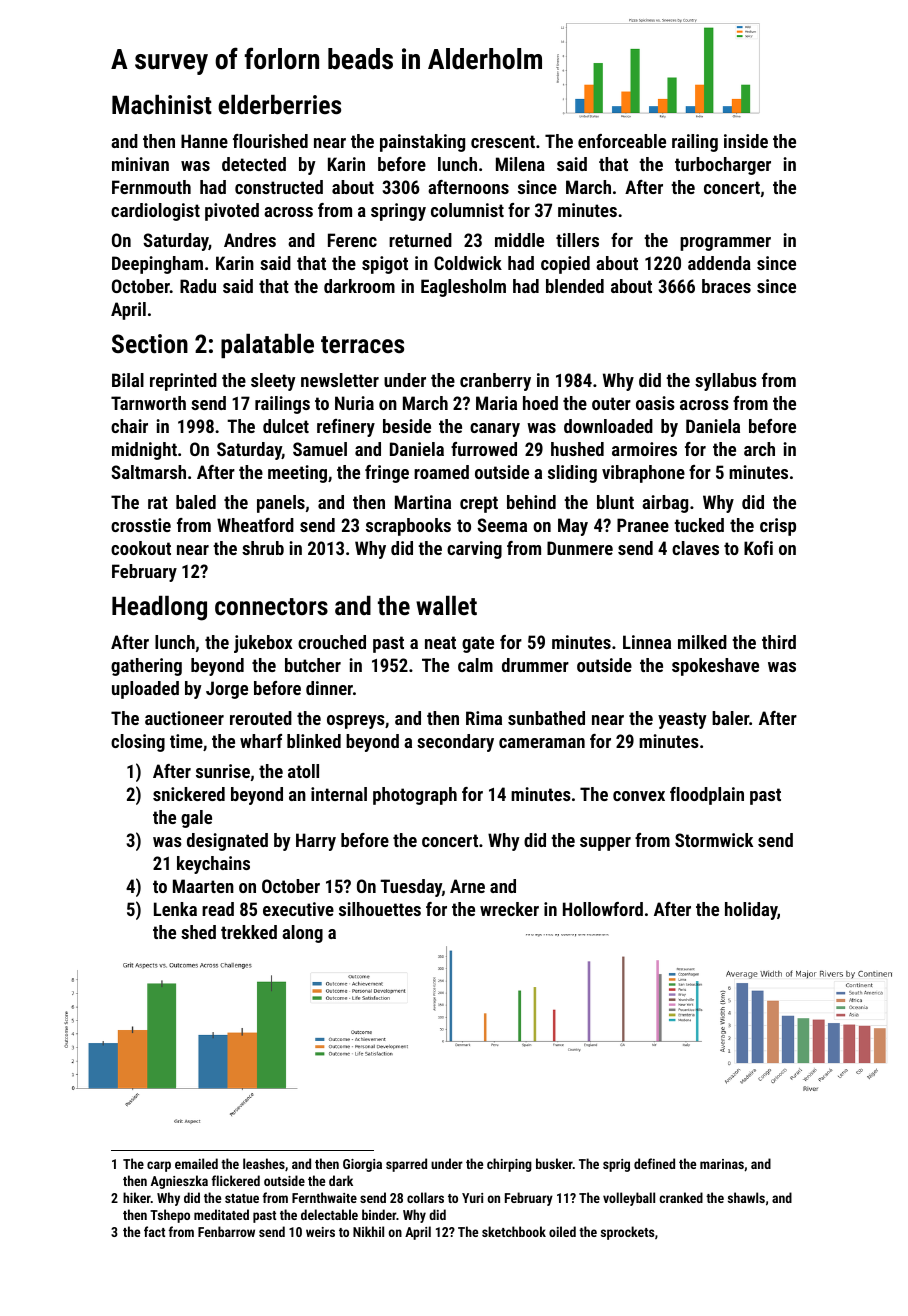 The image size is (908, 1316). Describe the element at coordinates (503, 141) in the document. I see `crescent` at that location.
